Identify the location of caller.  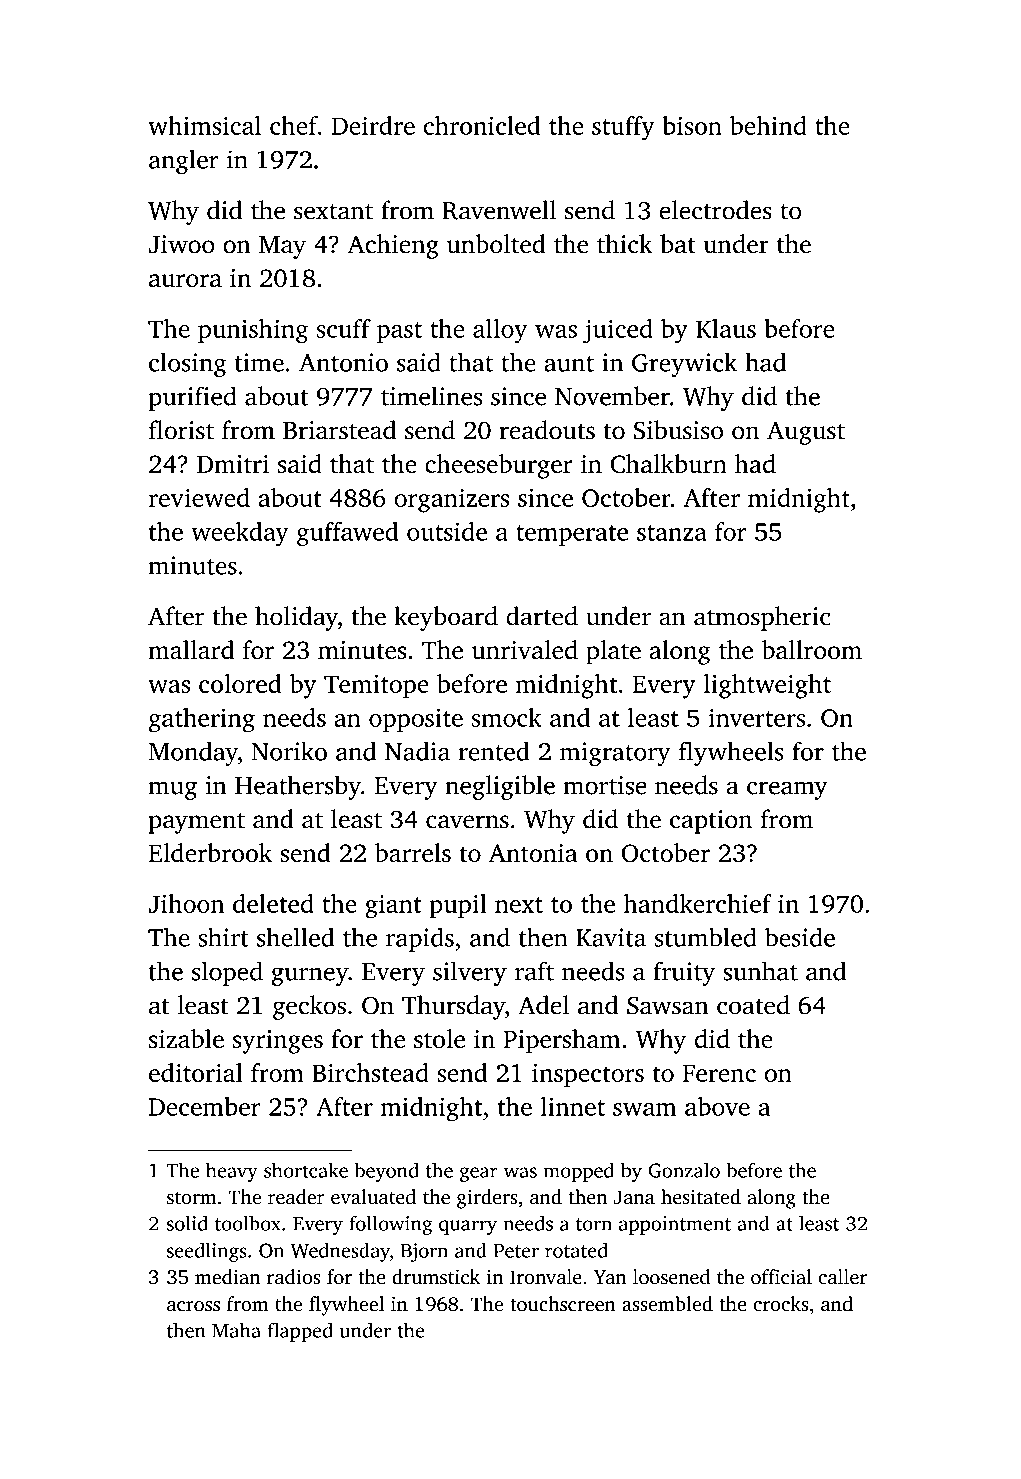
(842, 1277).
